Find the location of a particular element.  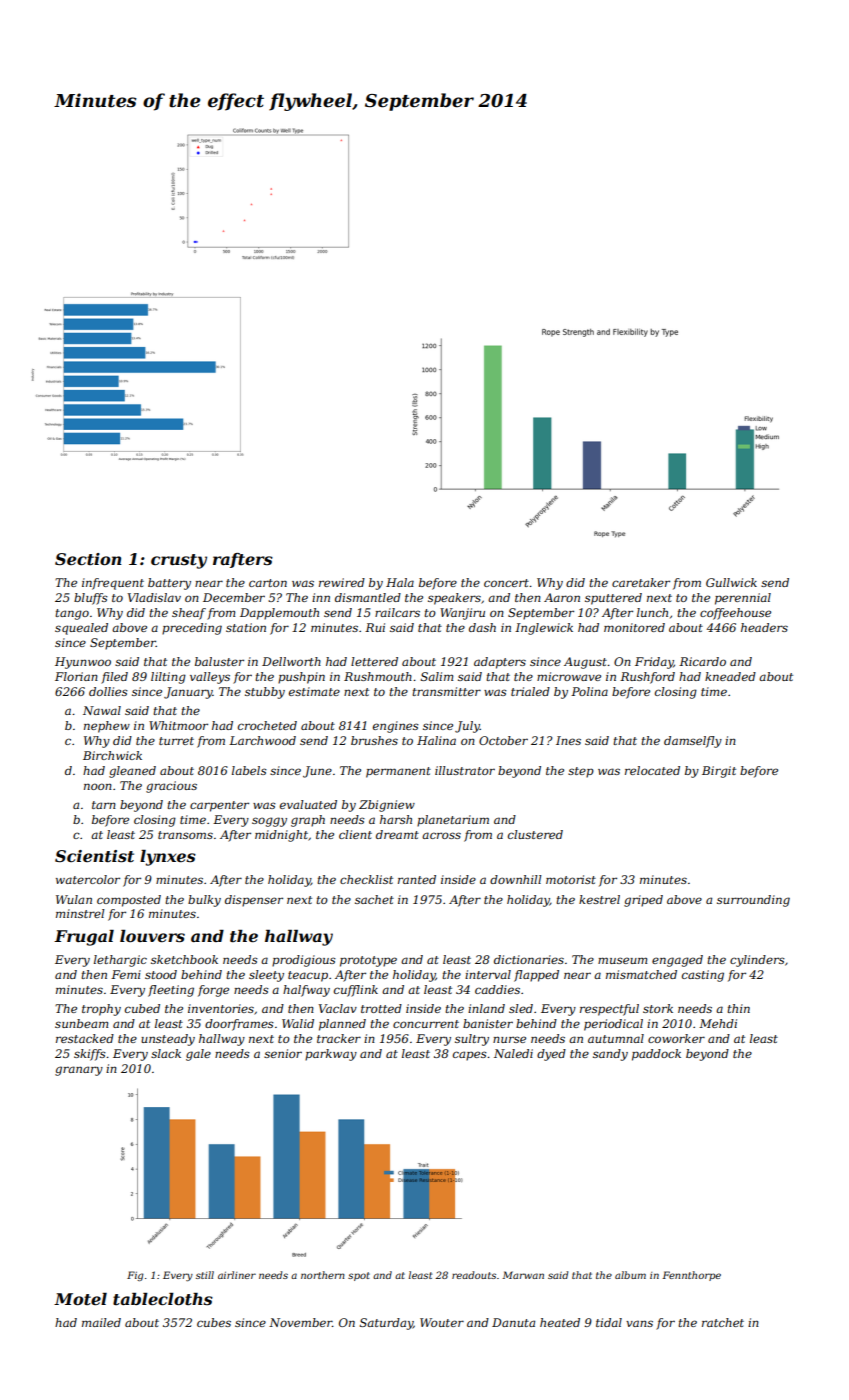

evaluated is located at coordinates (308, 804).
